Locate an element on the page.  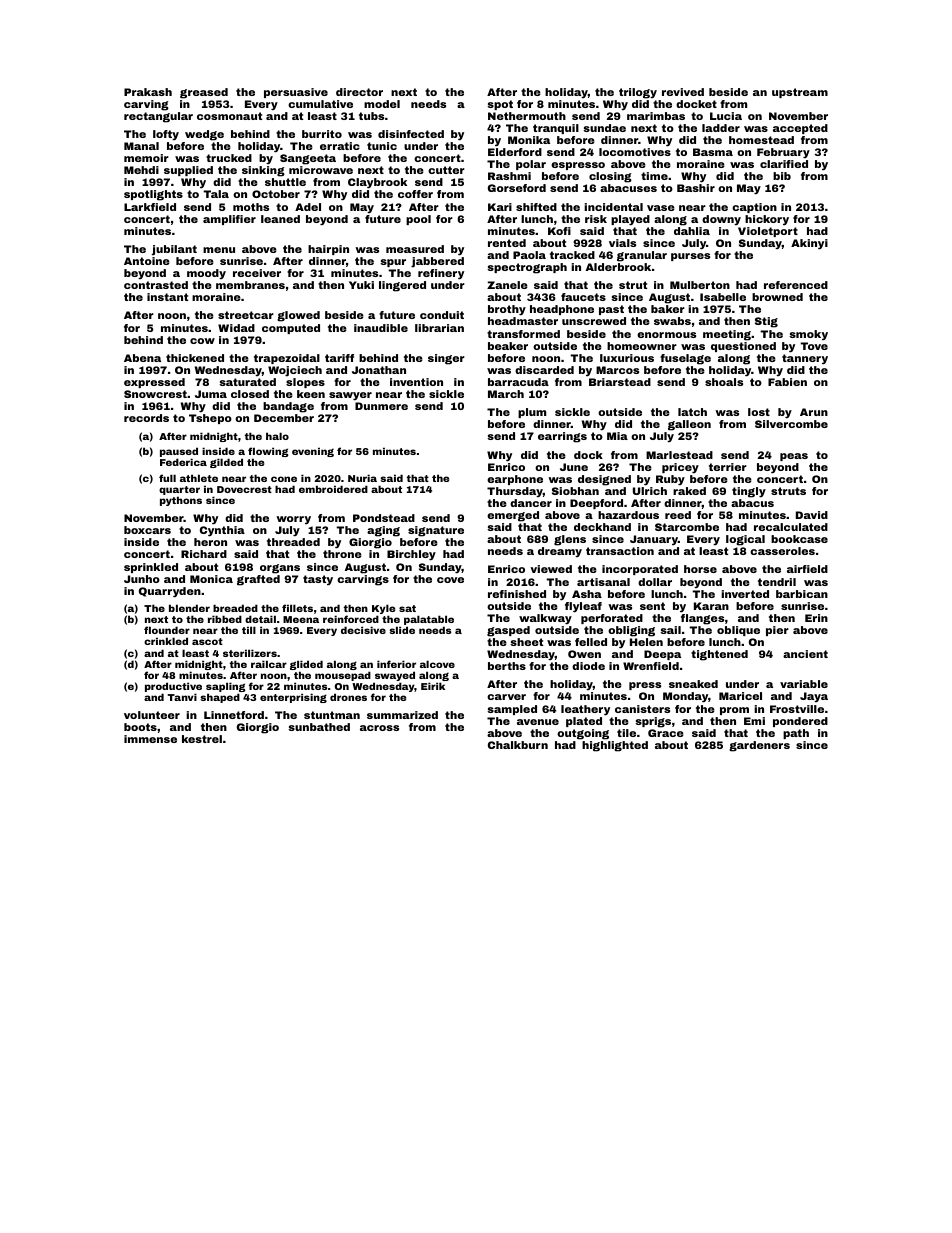
Gorseford is located at coordinates (517, 188).
